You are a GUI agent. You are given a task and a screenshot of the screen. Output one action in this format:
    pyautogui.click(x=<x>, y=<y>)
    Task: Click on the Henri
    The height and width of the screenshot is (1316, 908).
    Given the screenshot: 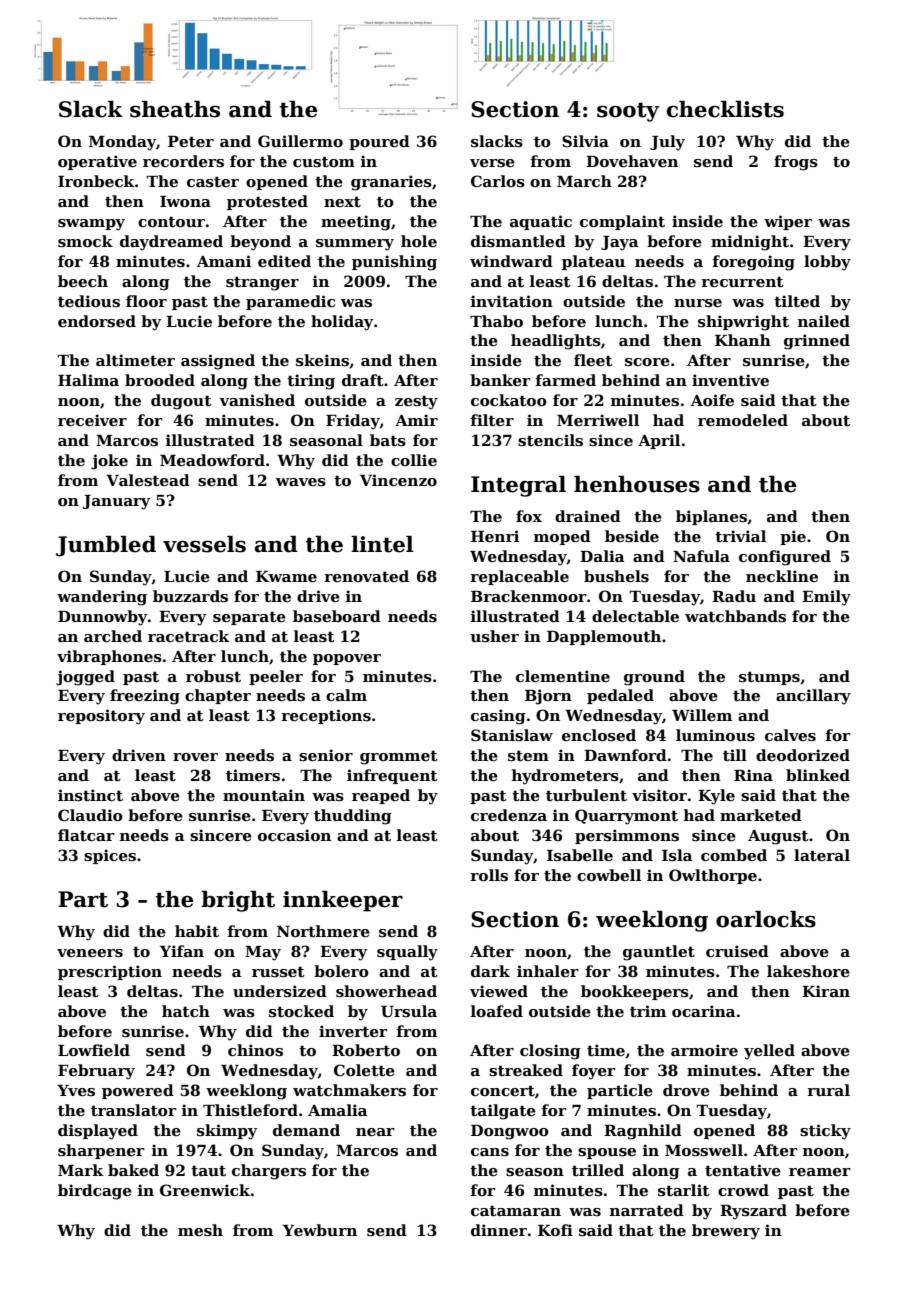 What is the action you would take?
    pyautogui.click(x=495, y=536)
